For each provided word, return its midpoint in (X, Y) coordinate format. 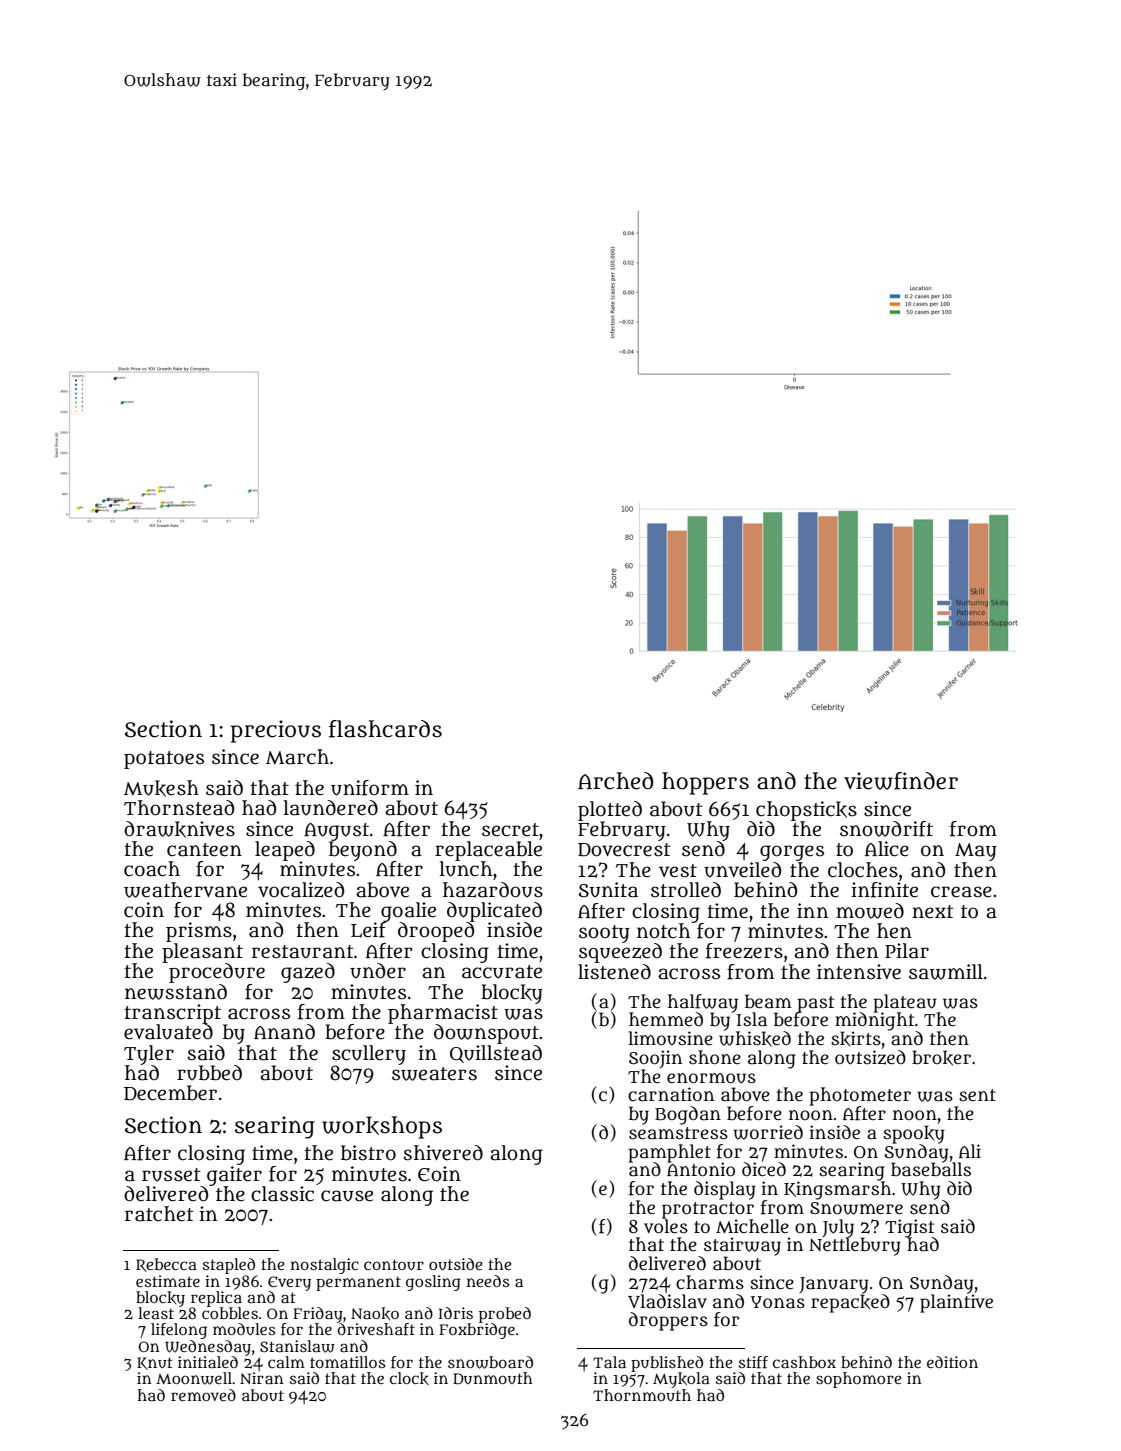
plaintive (956, 1303)
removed (203, 1395)
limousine (671, 1038)
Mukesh (161, 788)
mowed (870, 911)
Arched (616, 781)
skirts (856, 1039)
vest (678, 871)
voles (666, 1226)
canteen (204, 850)
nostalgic (325, 1266)
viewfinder (901, 781)
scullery (369, 1055)
